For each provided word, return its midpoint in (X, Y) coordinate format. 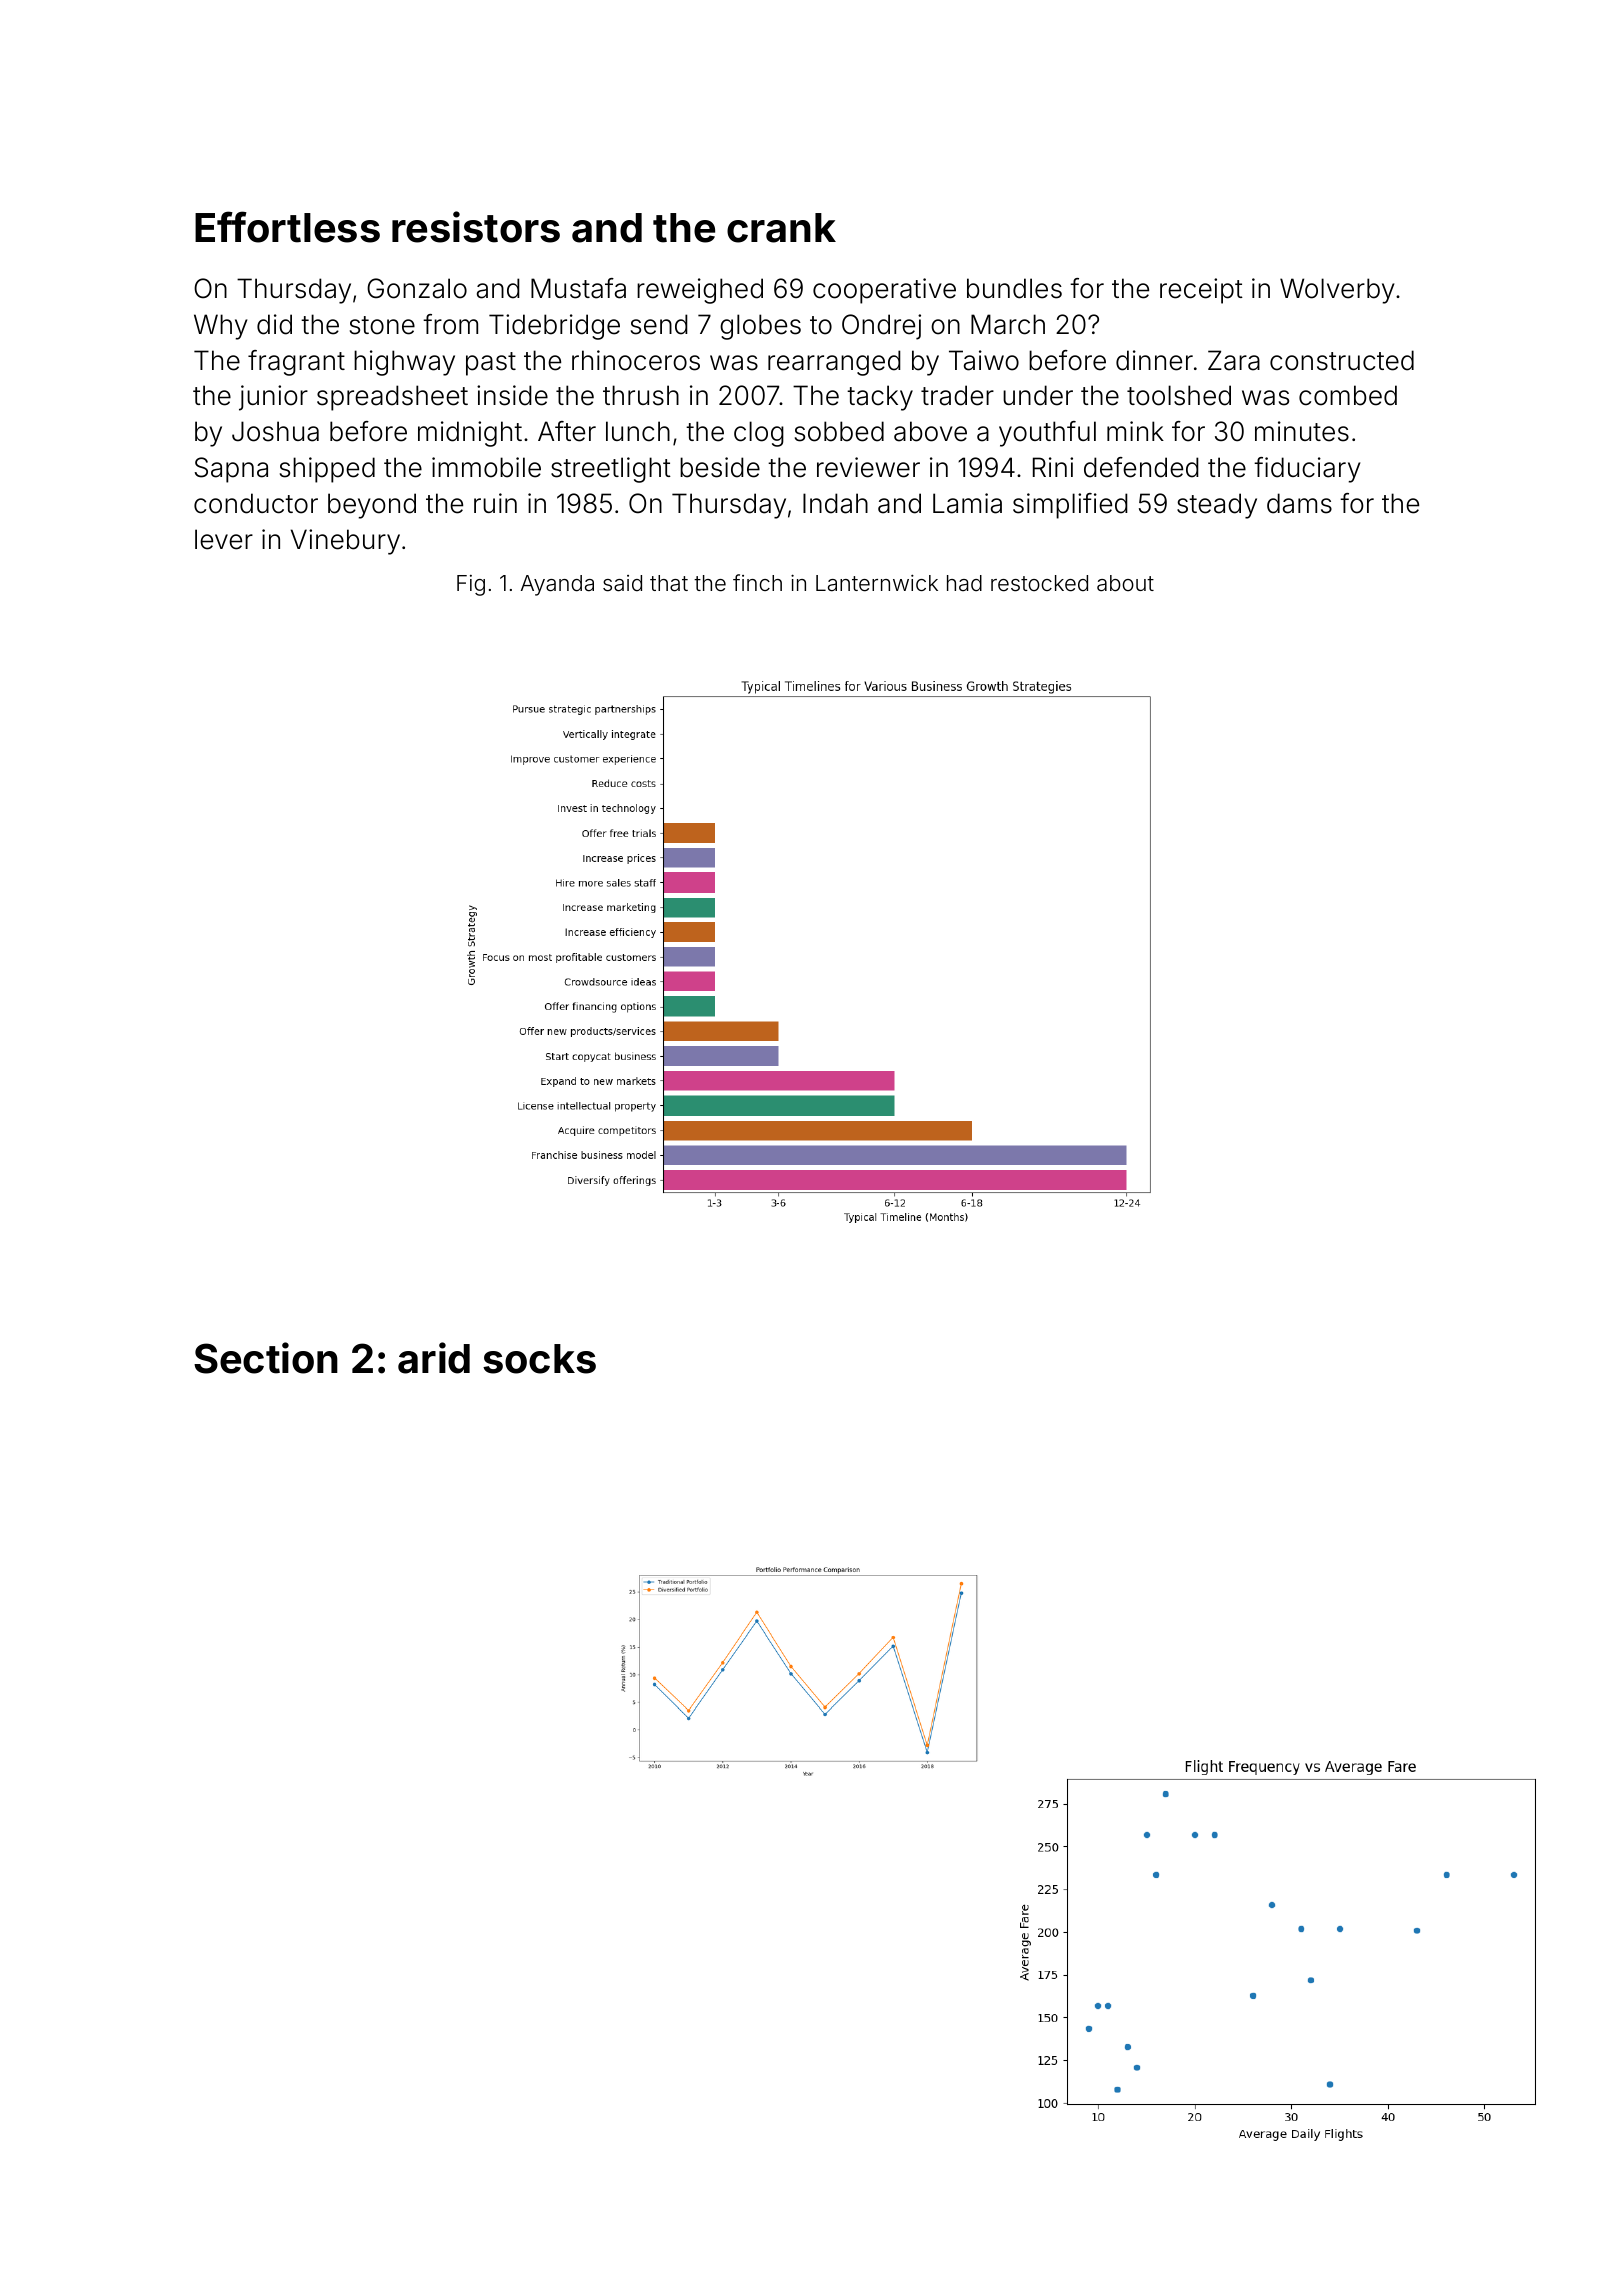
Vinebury (345, 542)
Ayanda (557, 585)
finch (757, 582)
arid (434, 1358)
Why (220, 327)
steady (1217, 506)
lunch (638, 431)
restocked (1039, 583)
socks (539, 1359)
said (622, 583)
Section (266, 1358)
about (1125, 583)
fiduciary (1307, 470)
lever (224, 539)
